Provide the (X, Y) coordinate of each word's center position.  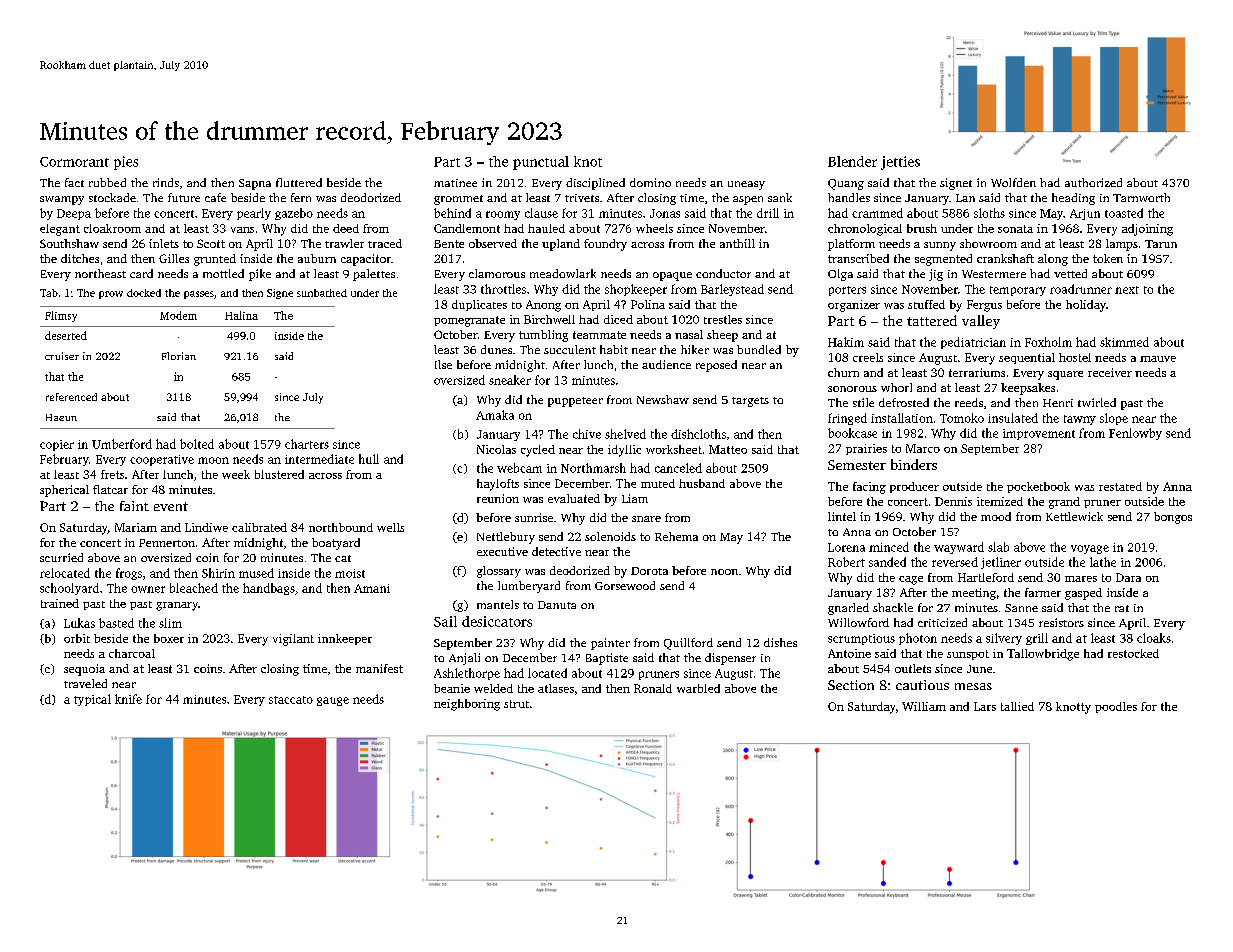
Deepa (74, 214)
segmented (943, 260)
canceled (678, 468)
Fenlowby (1135, 434)
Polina (648, 304)
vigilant (293, 640)
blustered (279, 474)
